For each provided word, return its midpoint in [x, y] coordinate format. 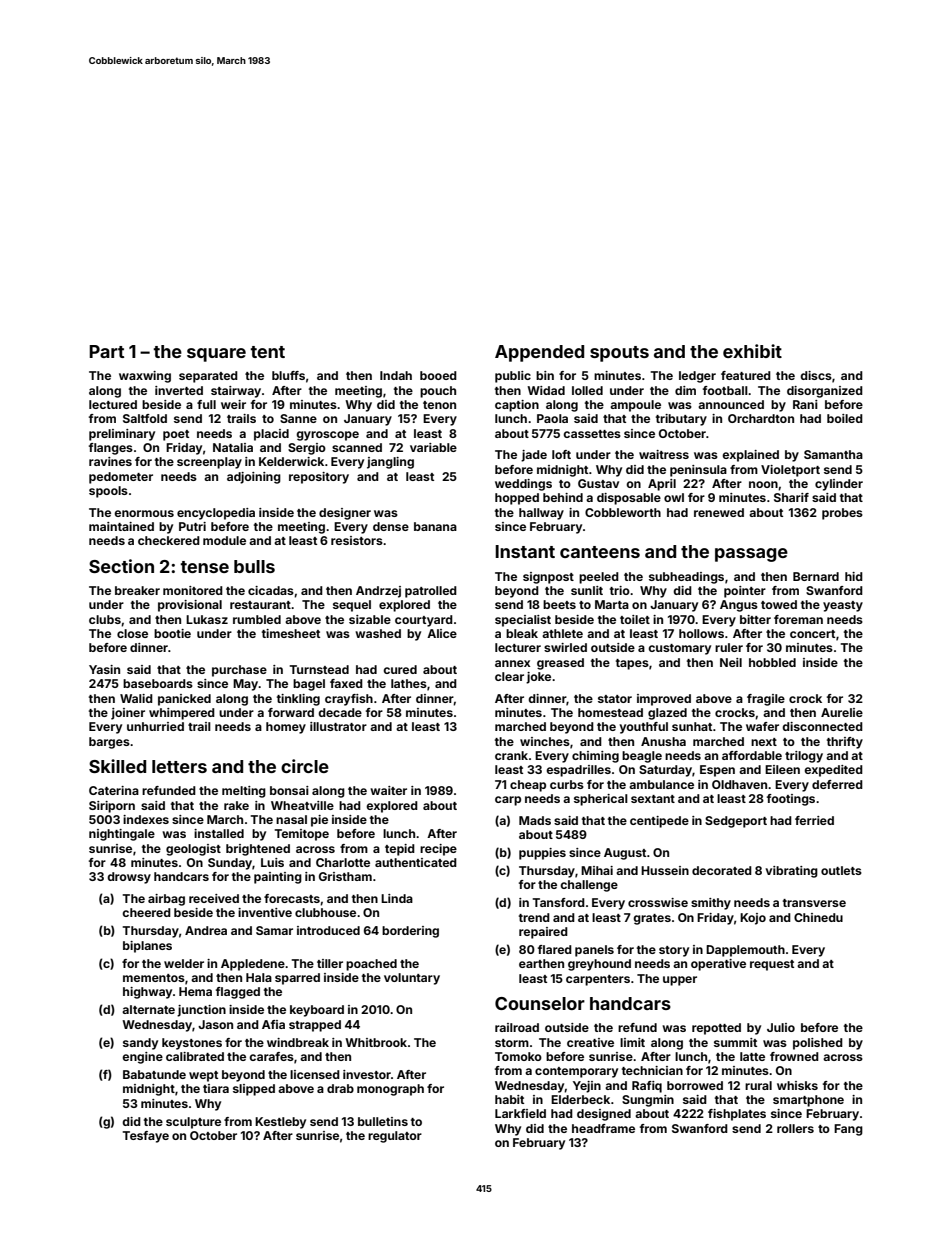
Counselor [540, 1003]
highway [147, 993]
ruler [729, 647]
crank [511, 755]
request [772, 965]
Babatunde [154, 1074]
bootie [172, 633]
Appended [539, 353]
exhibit [752, 351]
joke [538, 678]
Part [106, 351]
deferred [837, 784]
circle [305, 766]
